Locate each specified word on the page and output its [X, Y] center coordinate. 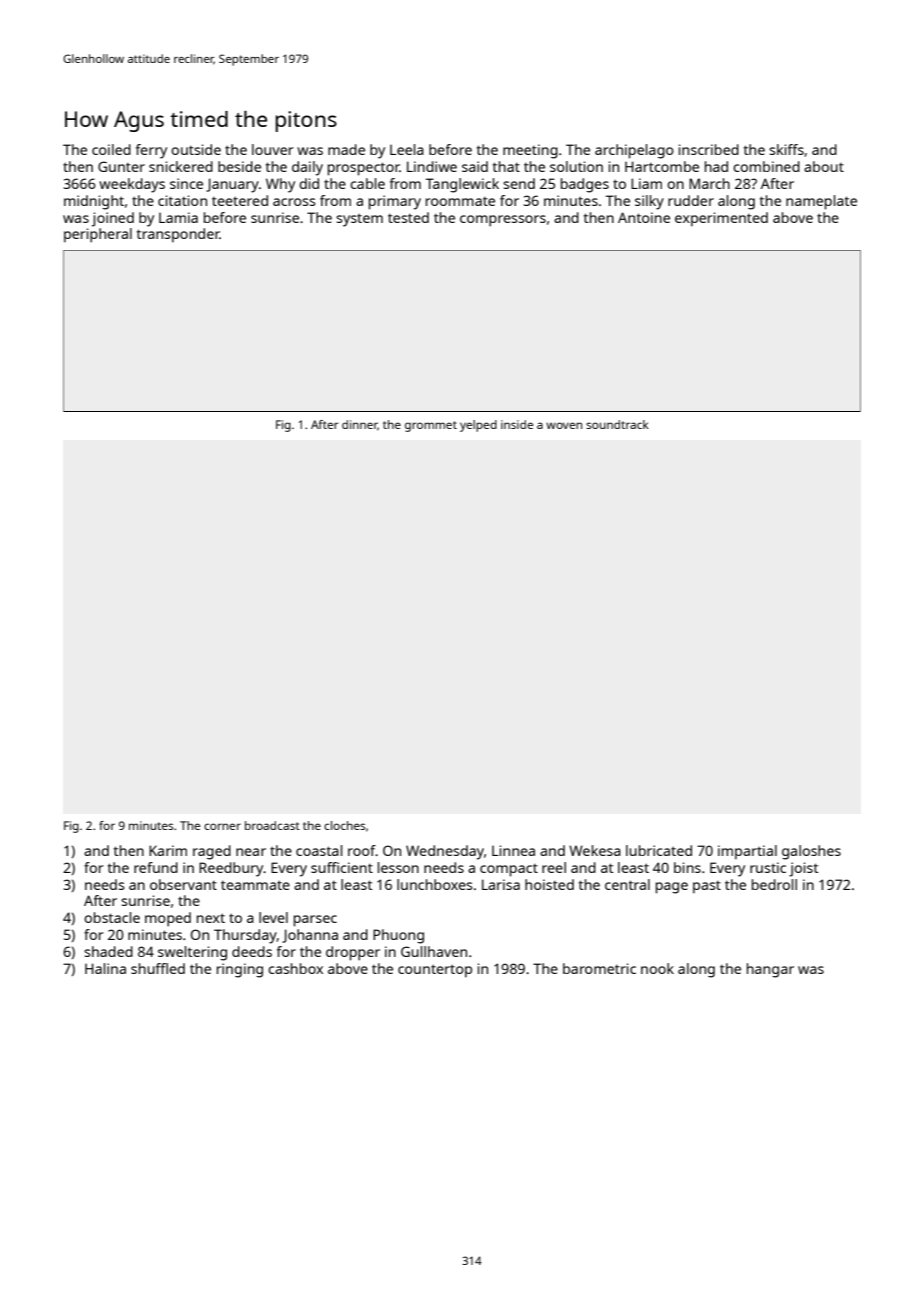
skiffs [786, 149]
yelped [478, 426]
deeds [252, 951]
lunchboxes [435, 884]
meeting [530, 151]
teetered [240, 200]
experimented [721, 219]
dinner [360, 425]
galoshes [811, 852]
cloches [344, 825]
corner [222, 826]
